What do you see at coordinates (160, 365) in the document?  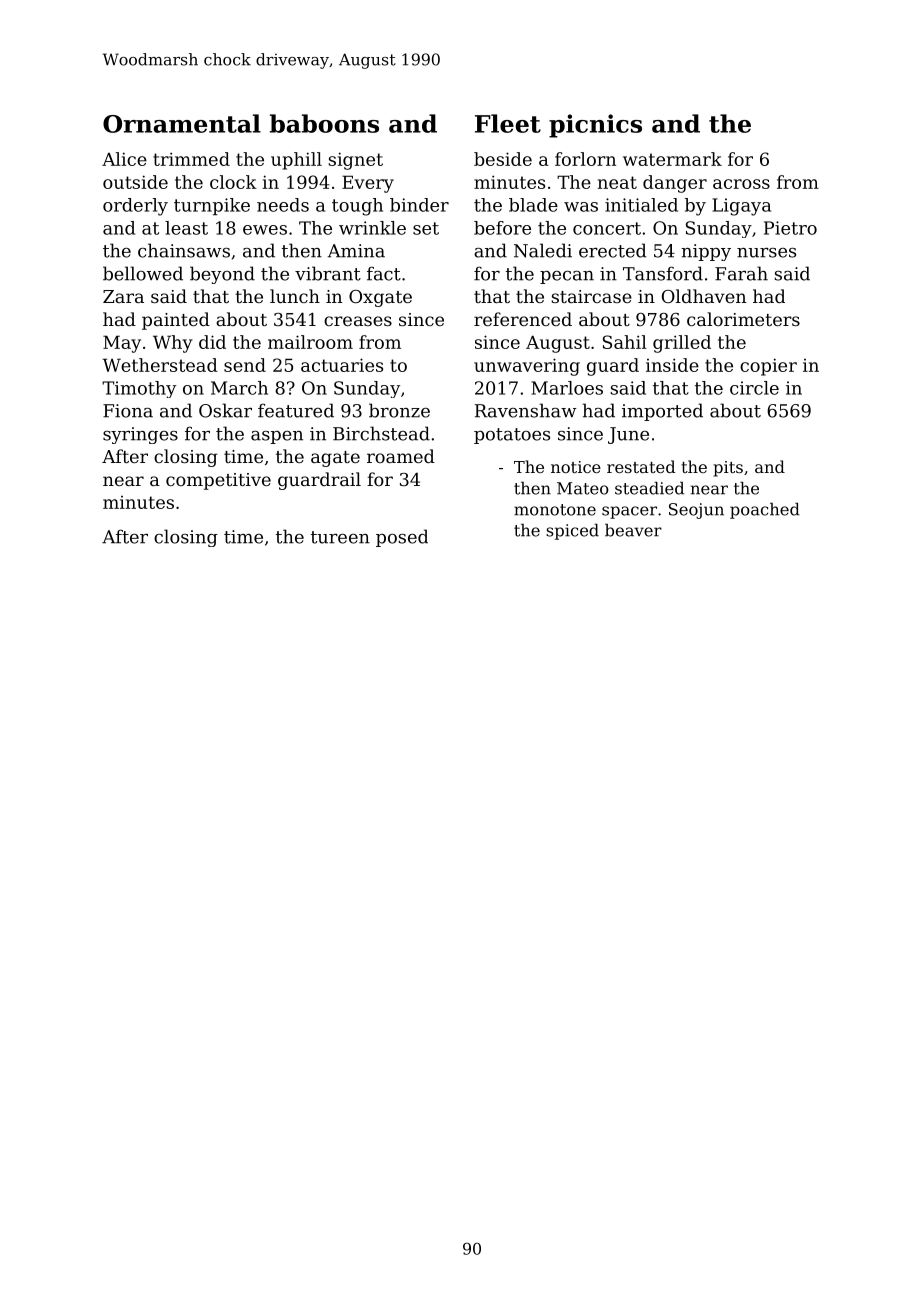 I see `Wetherstead` at bounding box center [160, 365].
